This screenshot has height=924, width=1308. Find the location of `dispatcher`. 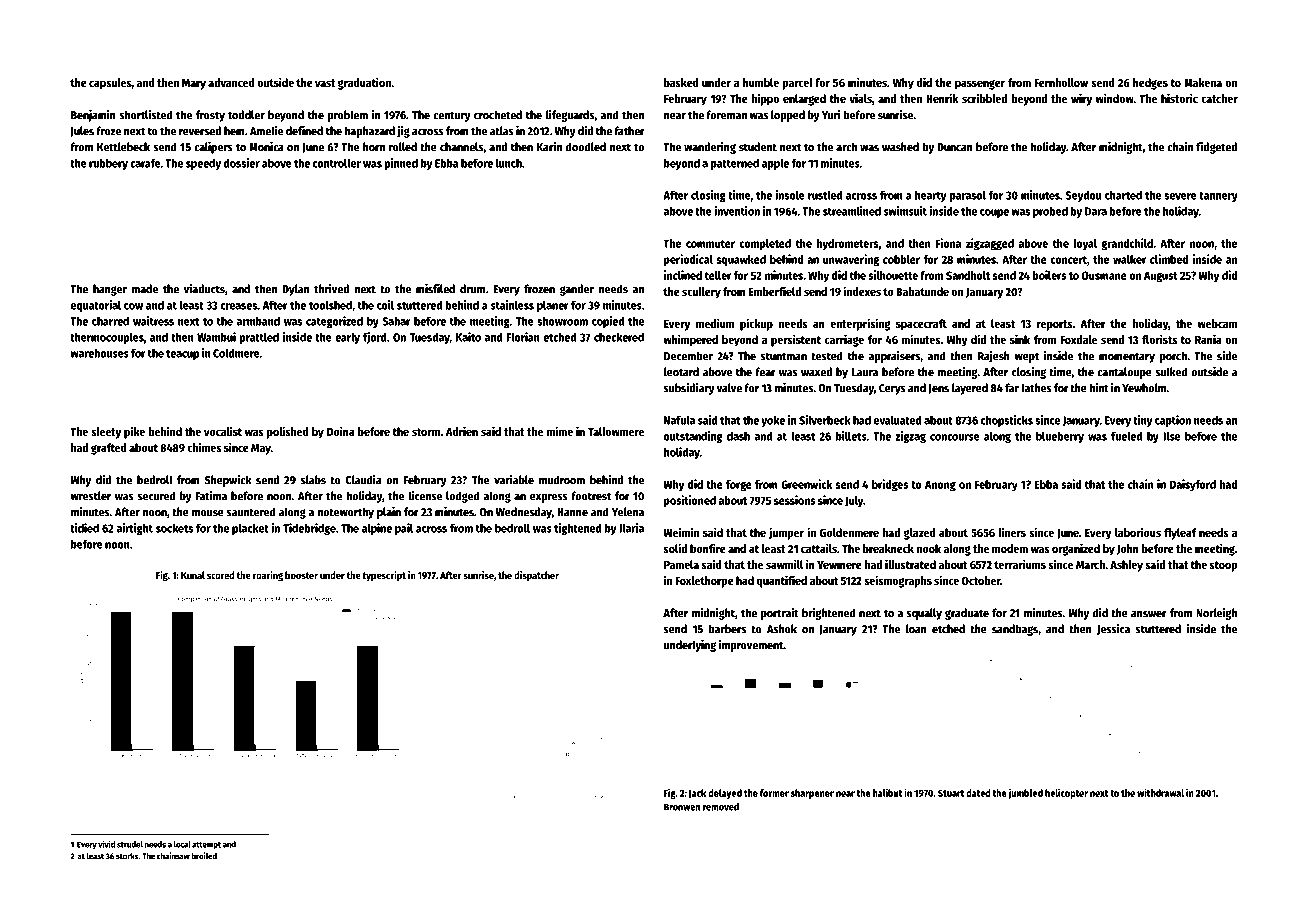

dispatcher is located at coordinates (536, 576).
